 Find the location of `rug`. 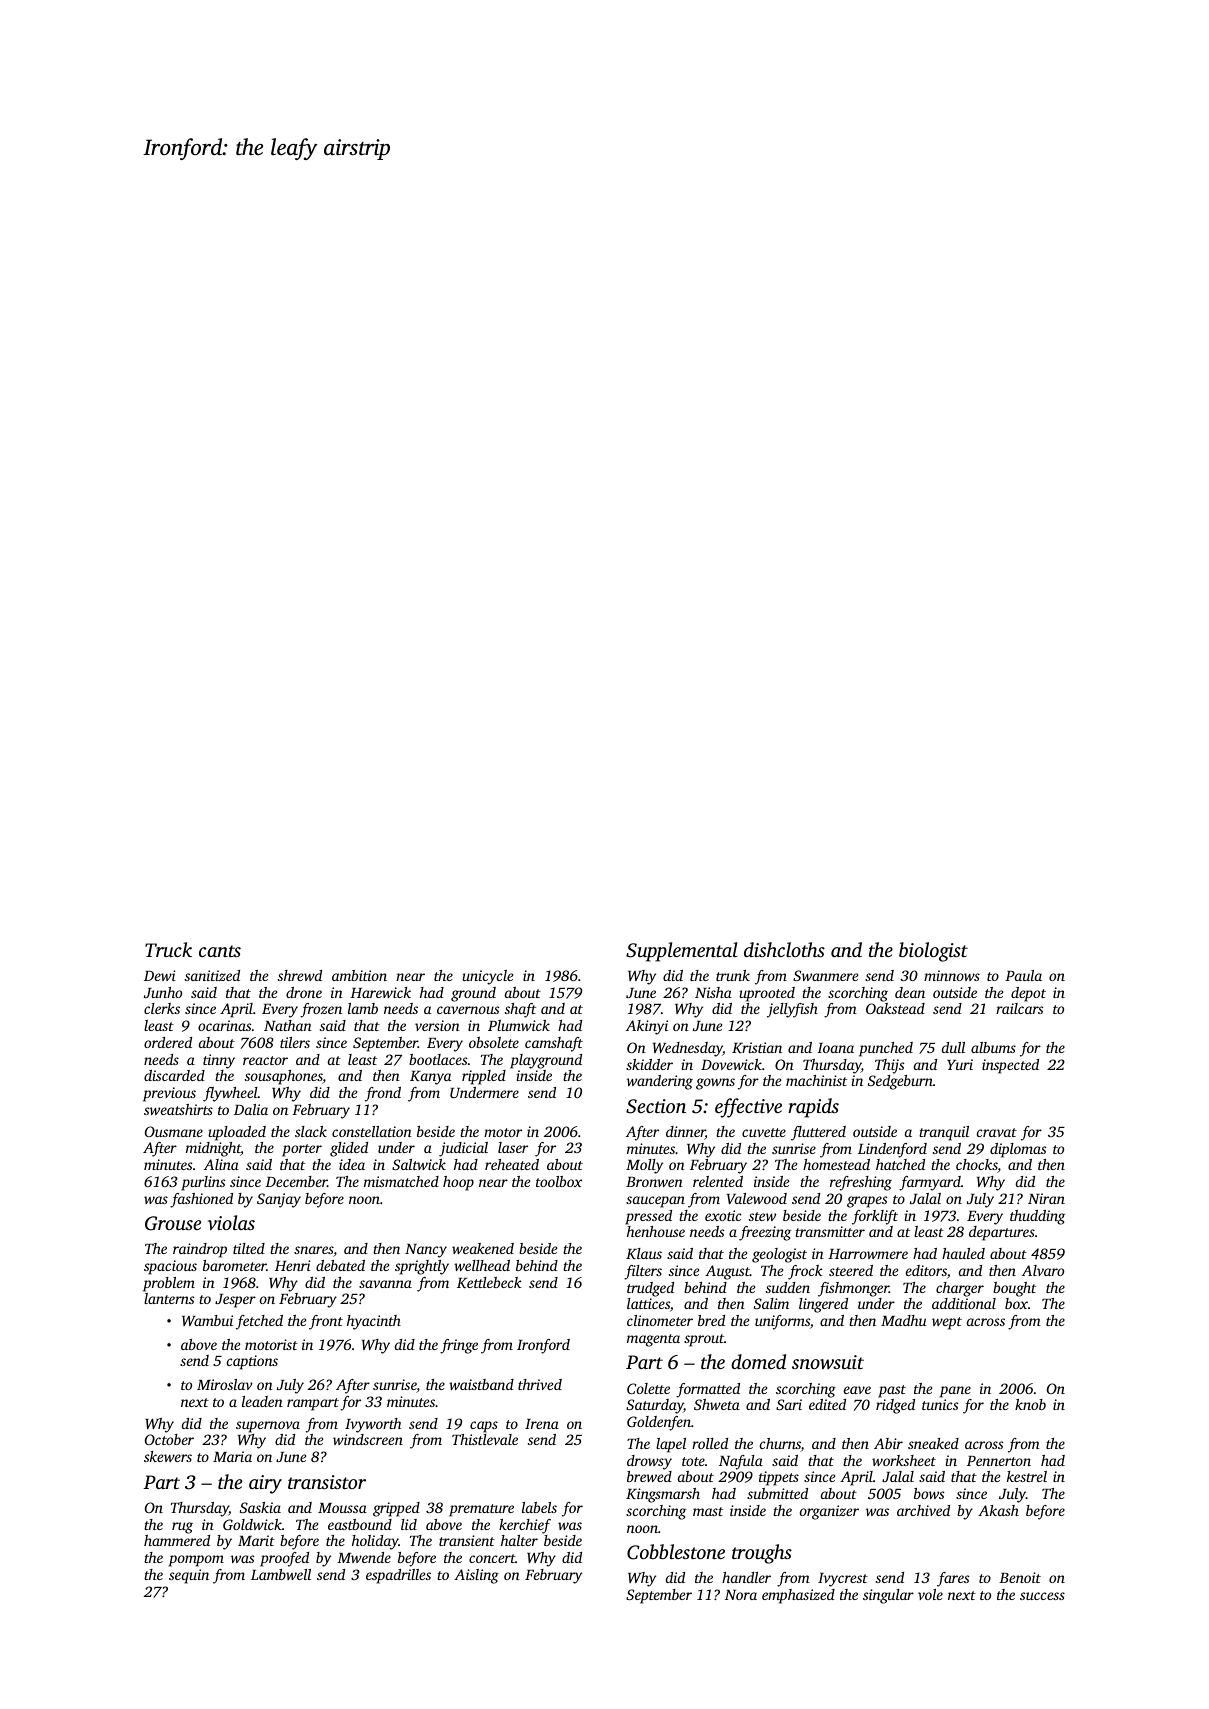

rug is located at coordinates (182, 1528).
